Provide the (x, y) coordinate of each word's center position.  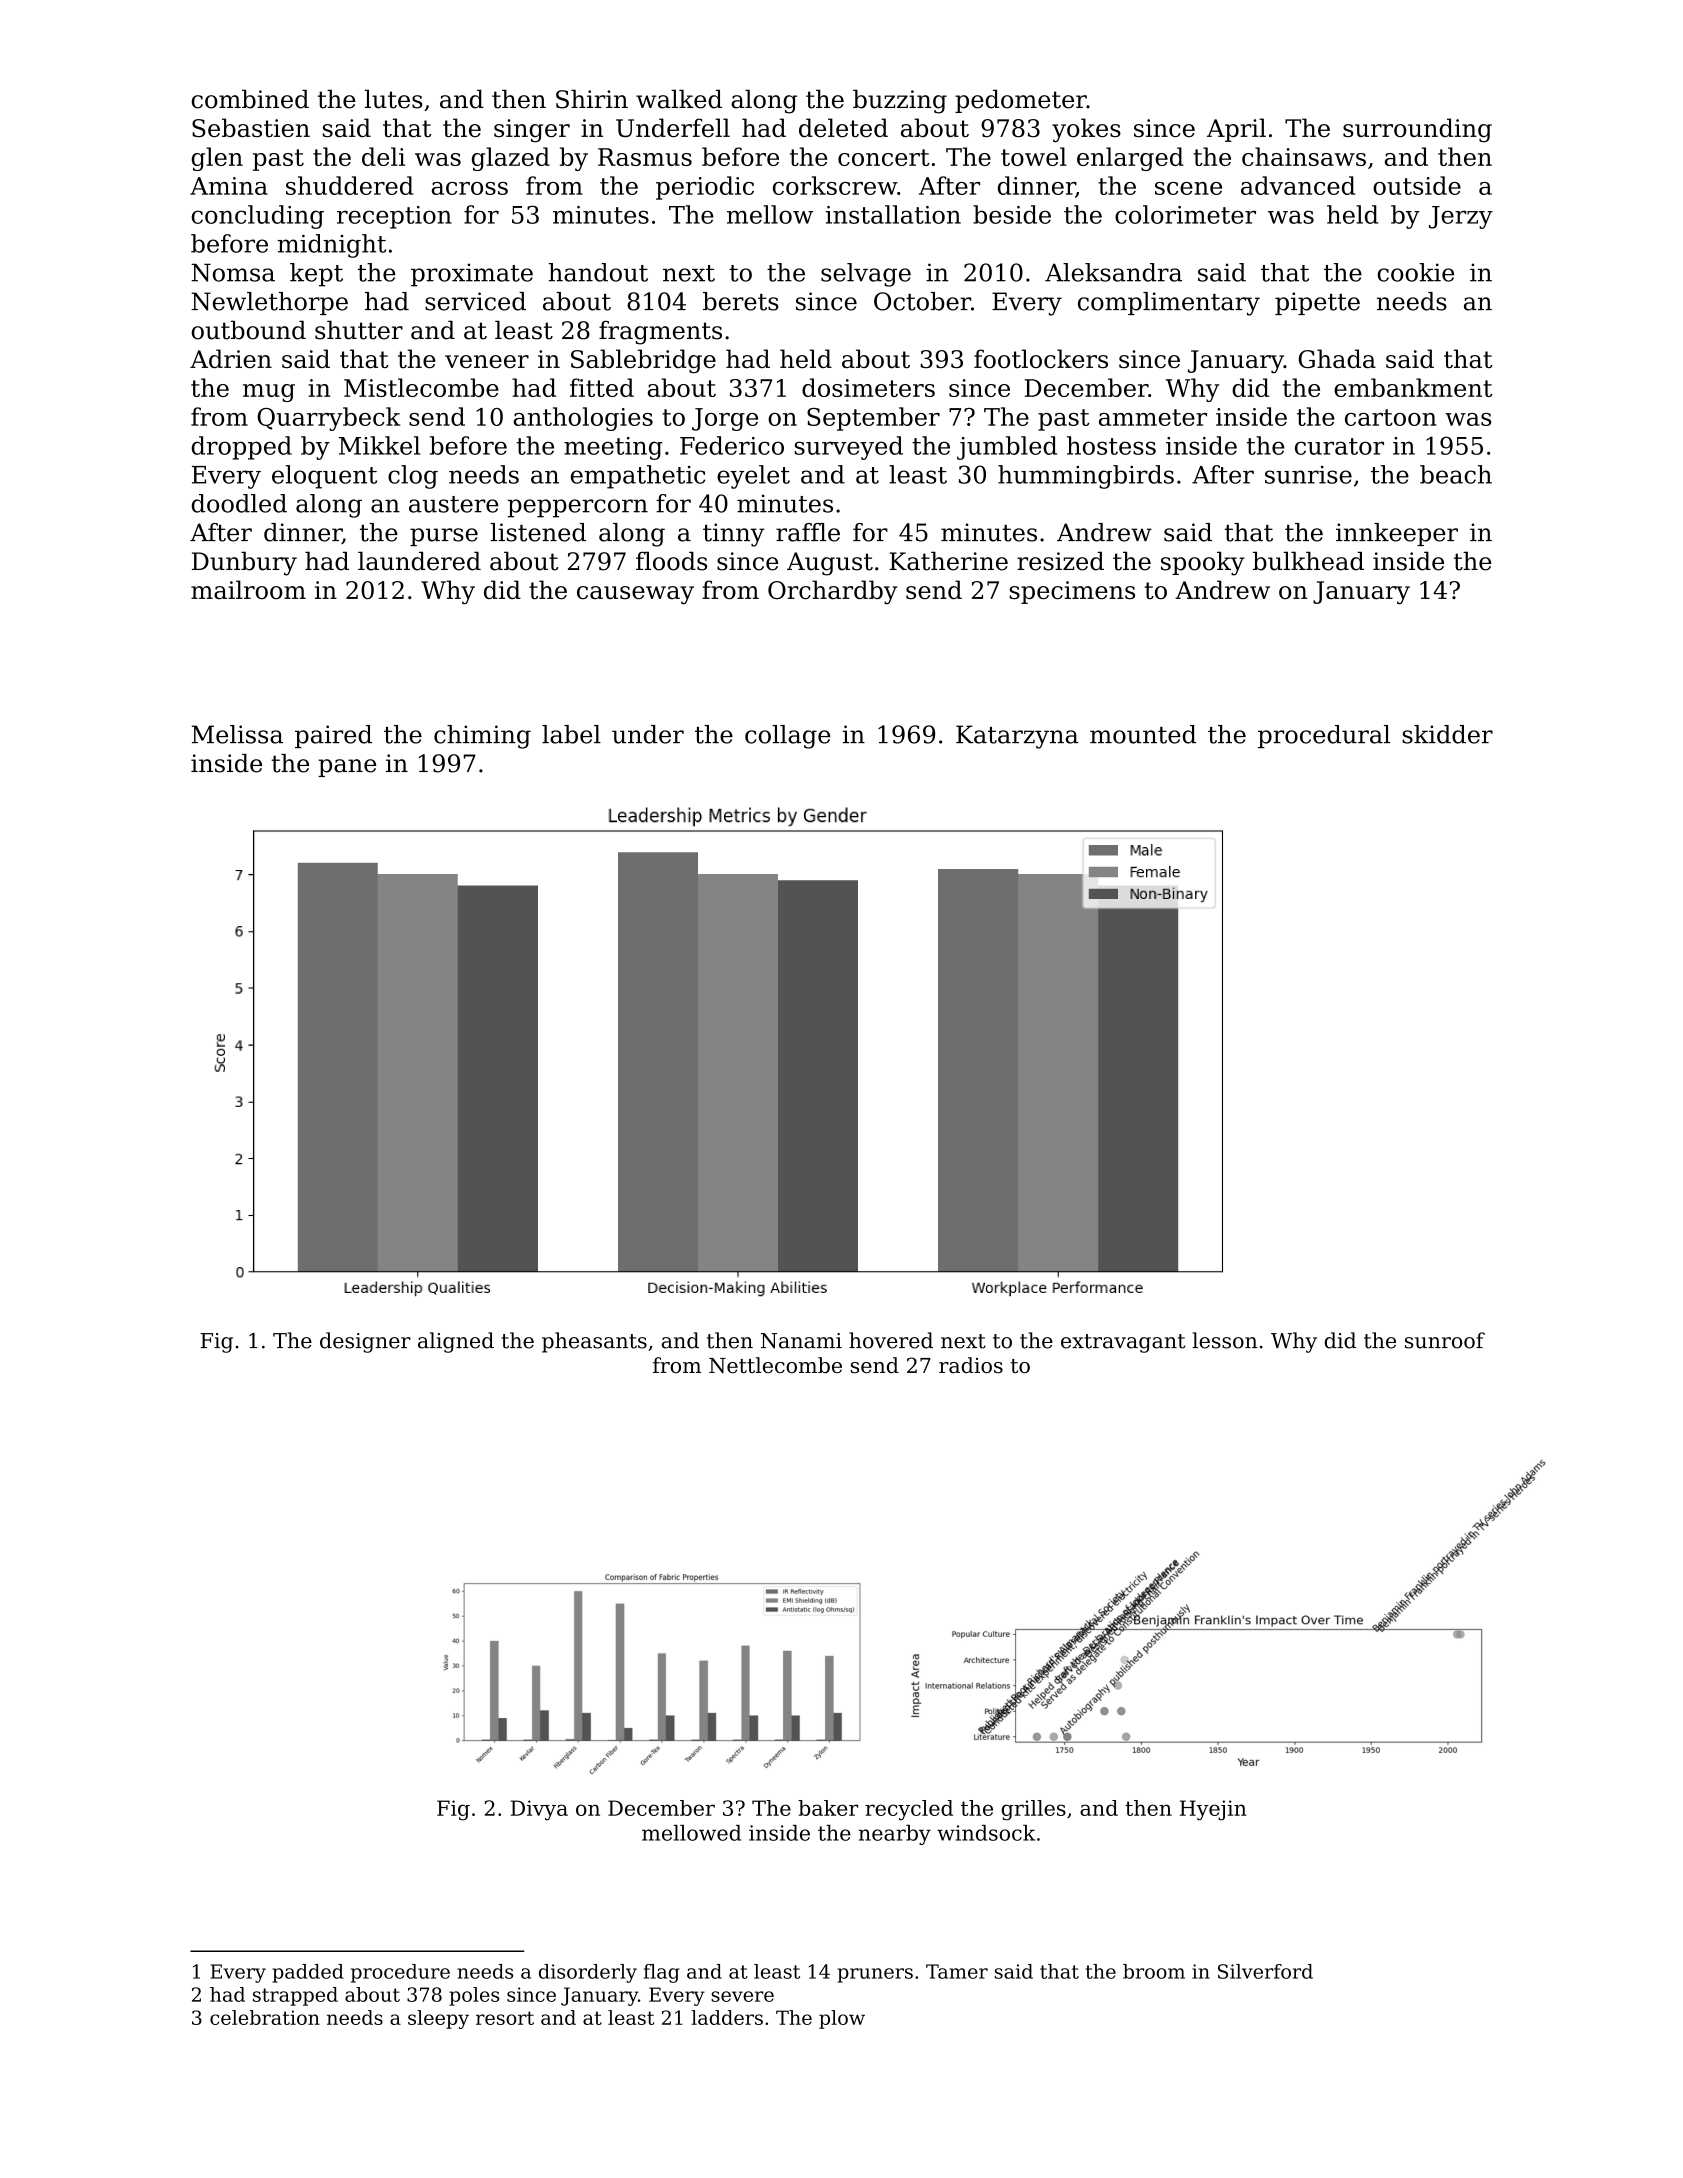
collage (787, 737)
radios (971, 1365)
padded (308, 1973)
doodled (239, 503)
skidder (1447, 734)
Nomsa (233, 272)
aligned (456, 1342)
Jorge (725, 419)
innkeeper (1397, 534)
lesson (1224, 1340)
